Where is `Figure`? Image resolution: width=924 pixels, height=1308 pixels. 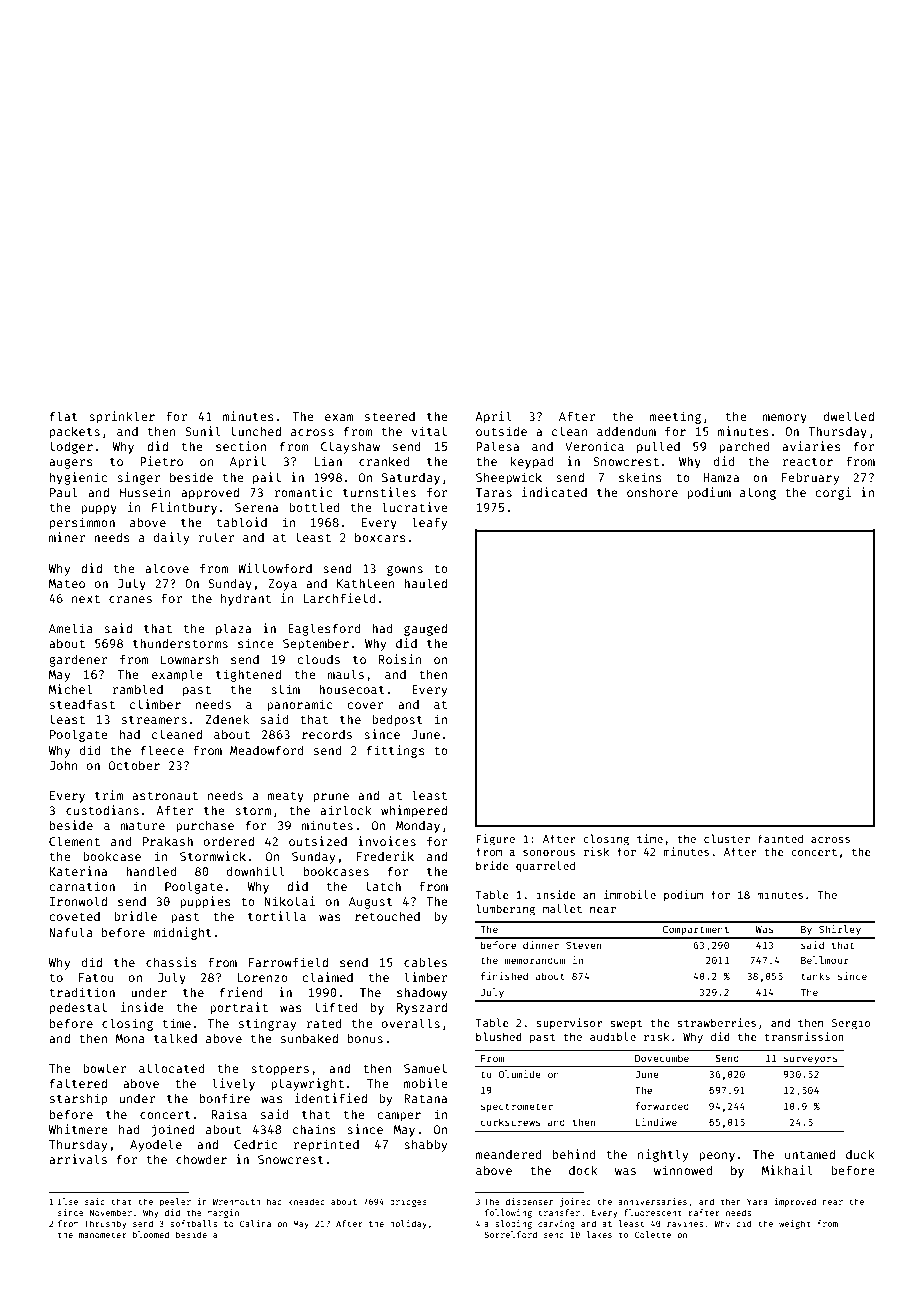 Figure is located at coordinates (496, 840).
